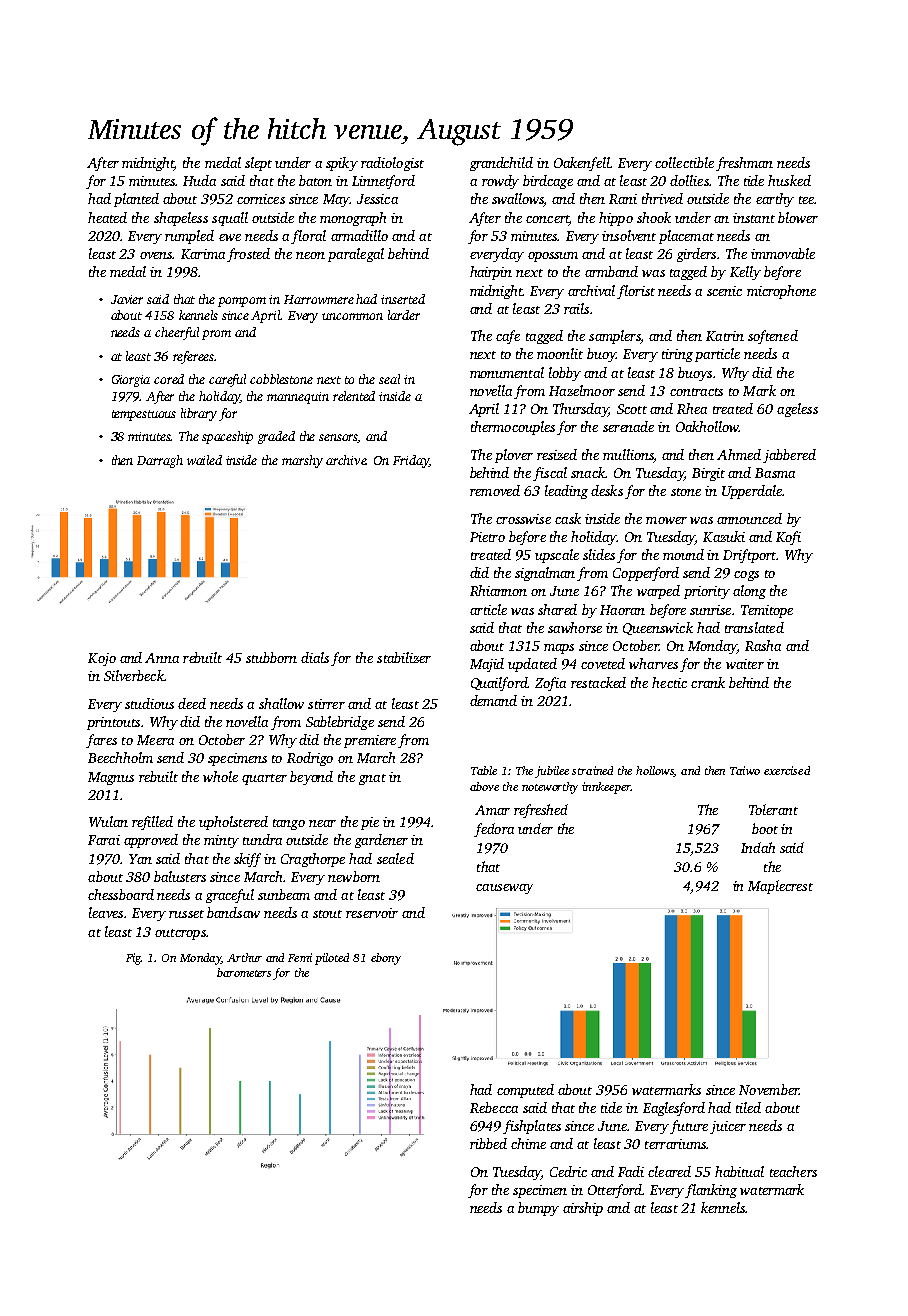  I want to click on ribbed, so click(488, 1143).
